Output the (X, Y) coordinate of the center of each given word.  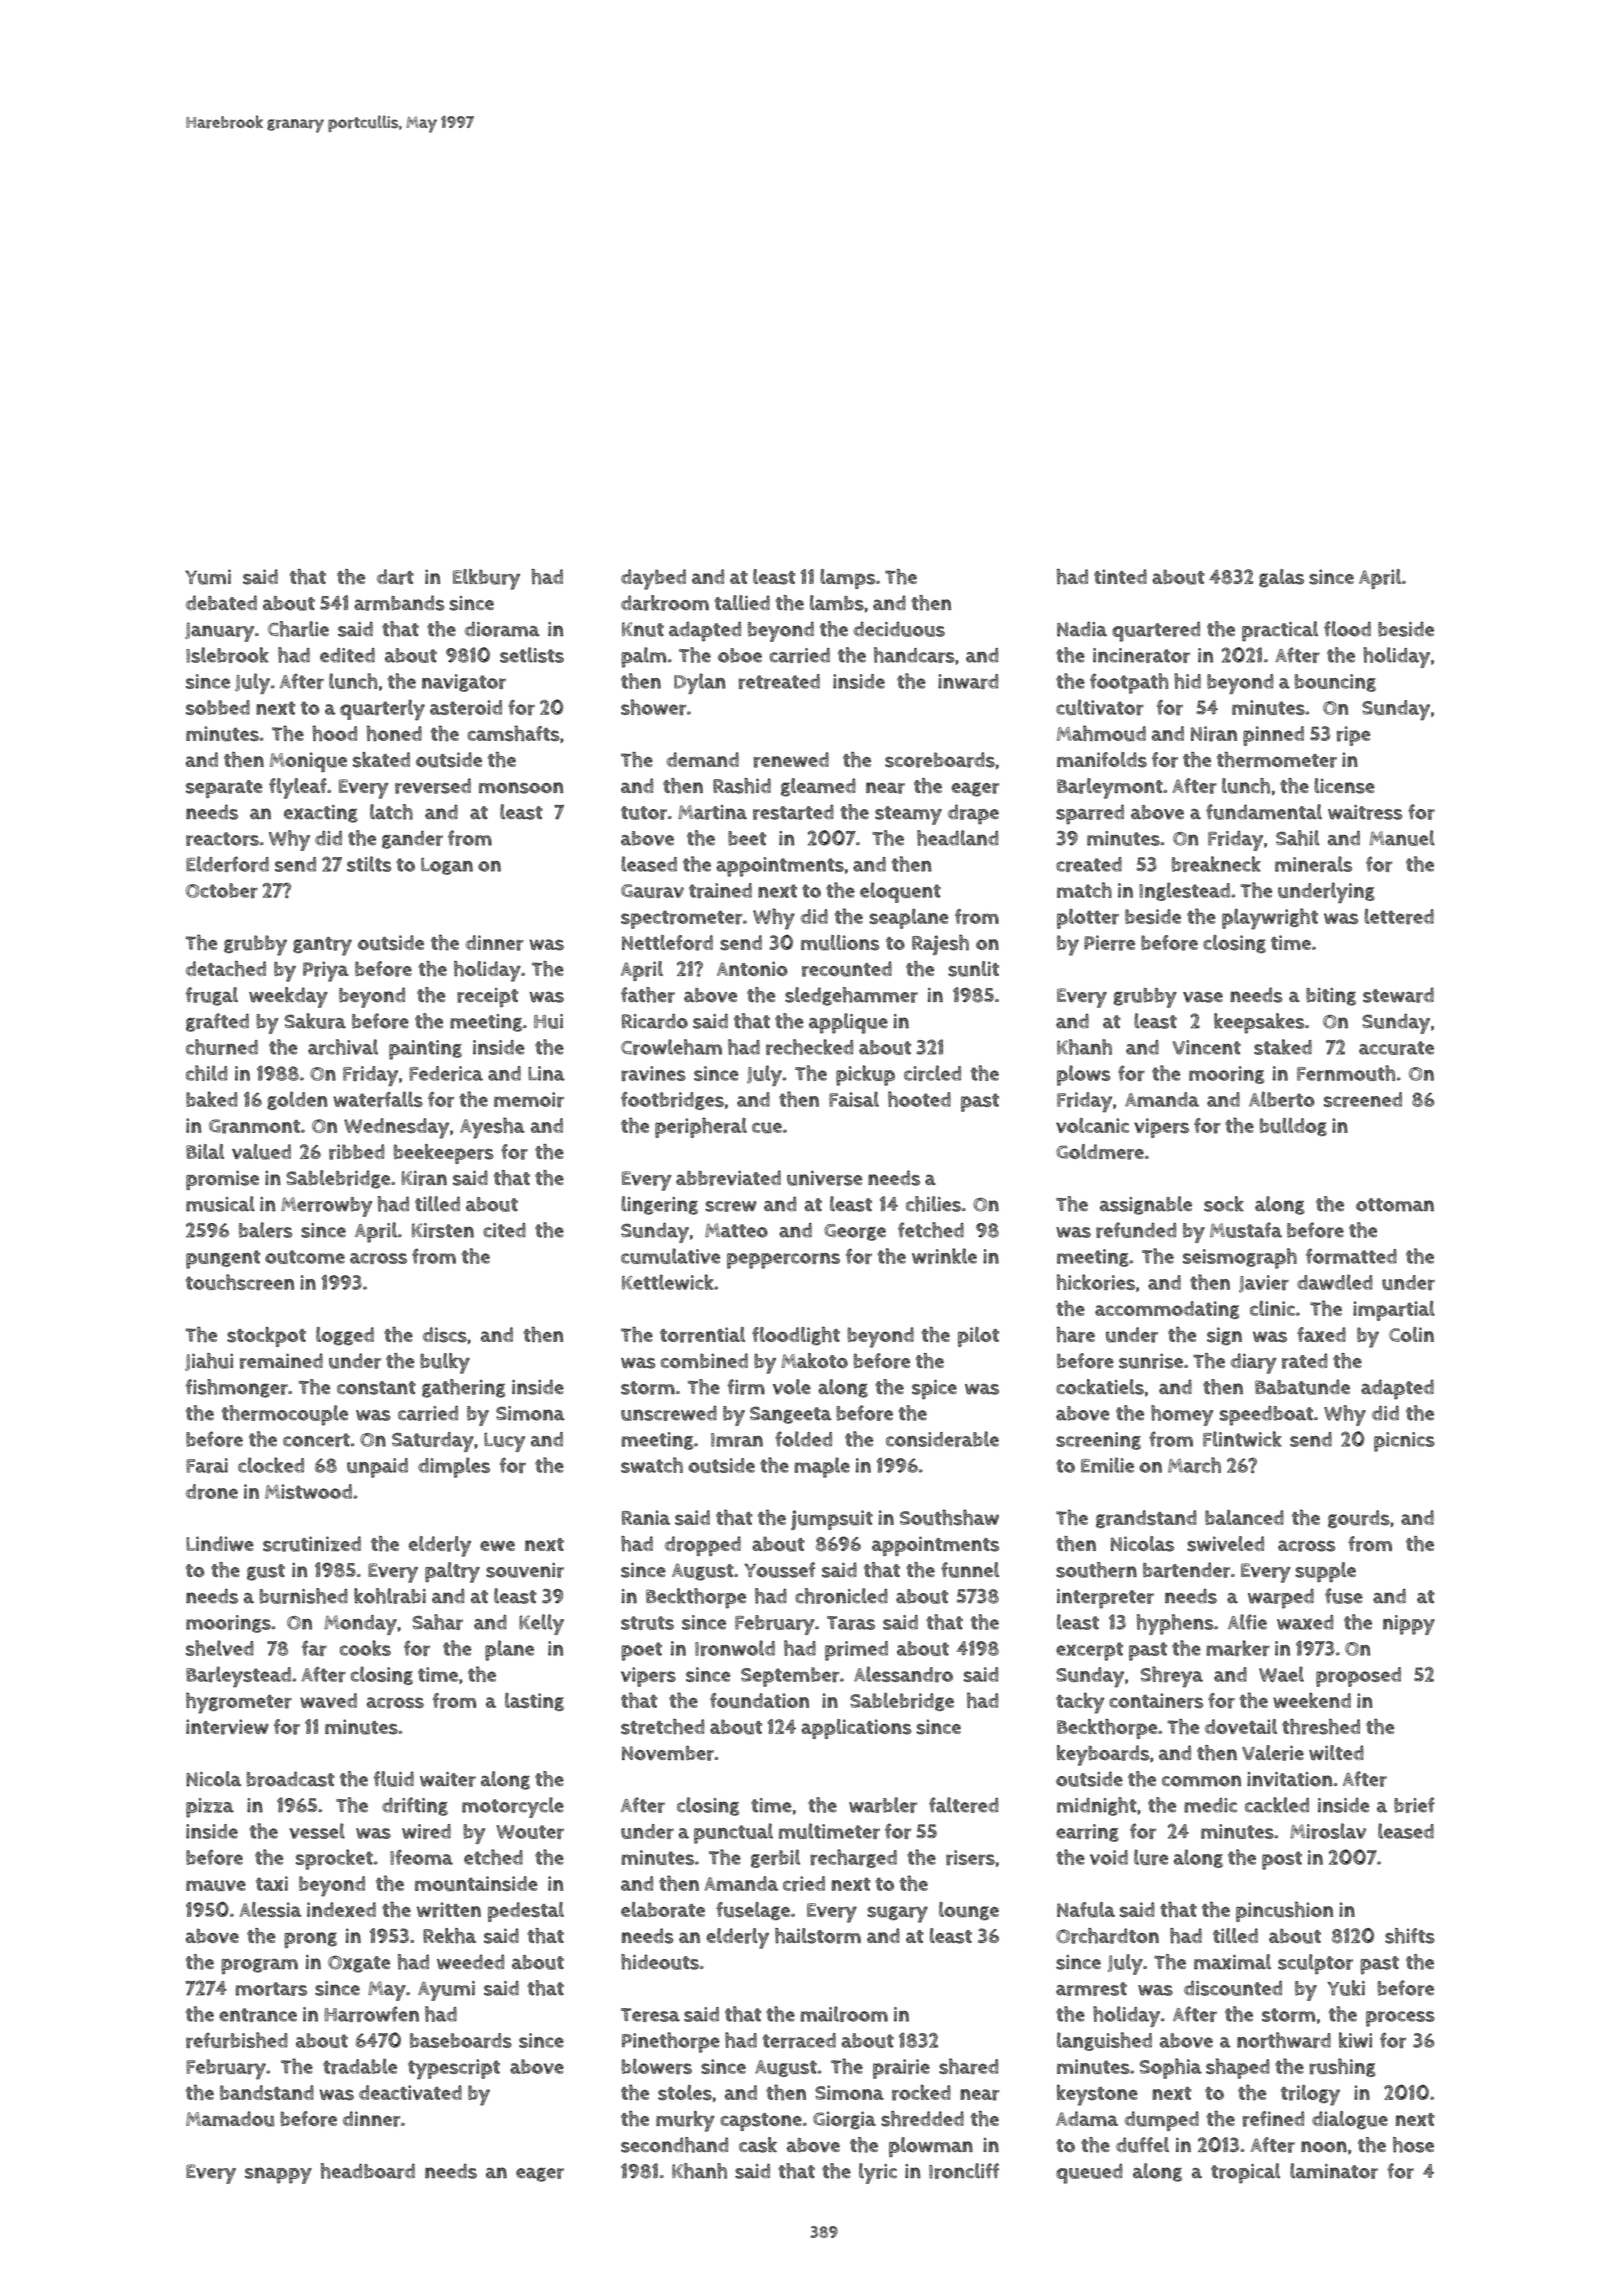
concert (316, 1440)
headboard (368, 2171)
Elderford (227, 864)
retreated (779, 681)
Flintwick (1242, 1439)
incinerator (1141, 655)
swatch (652, 1465)
